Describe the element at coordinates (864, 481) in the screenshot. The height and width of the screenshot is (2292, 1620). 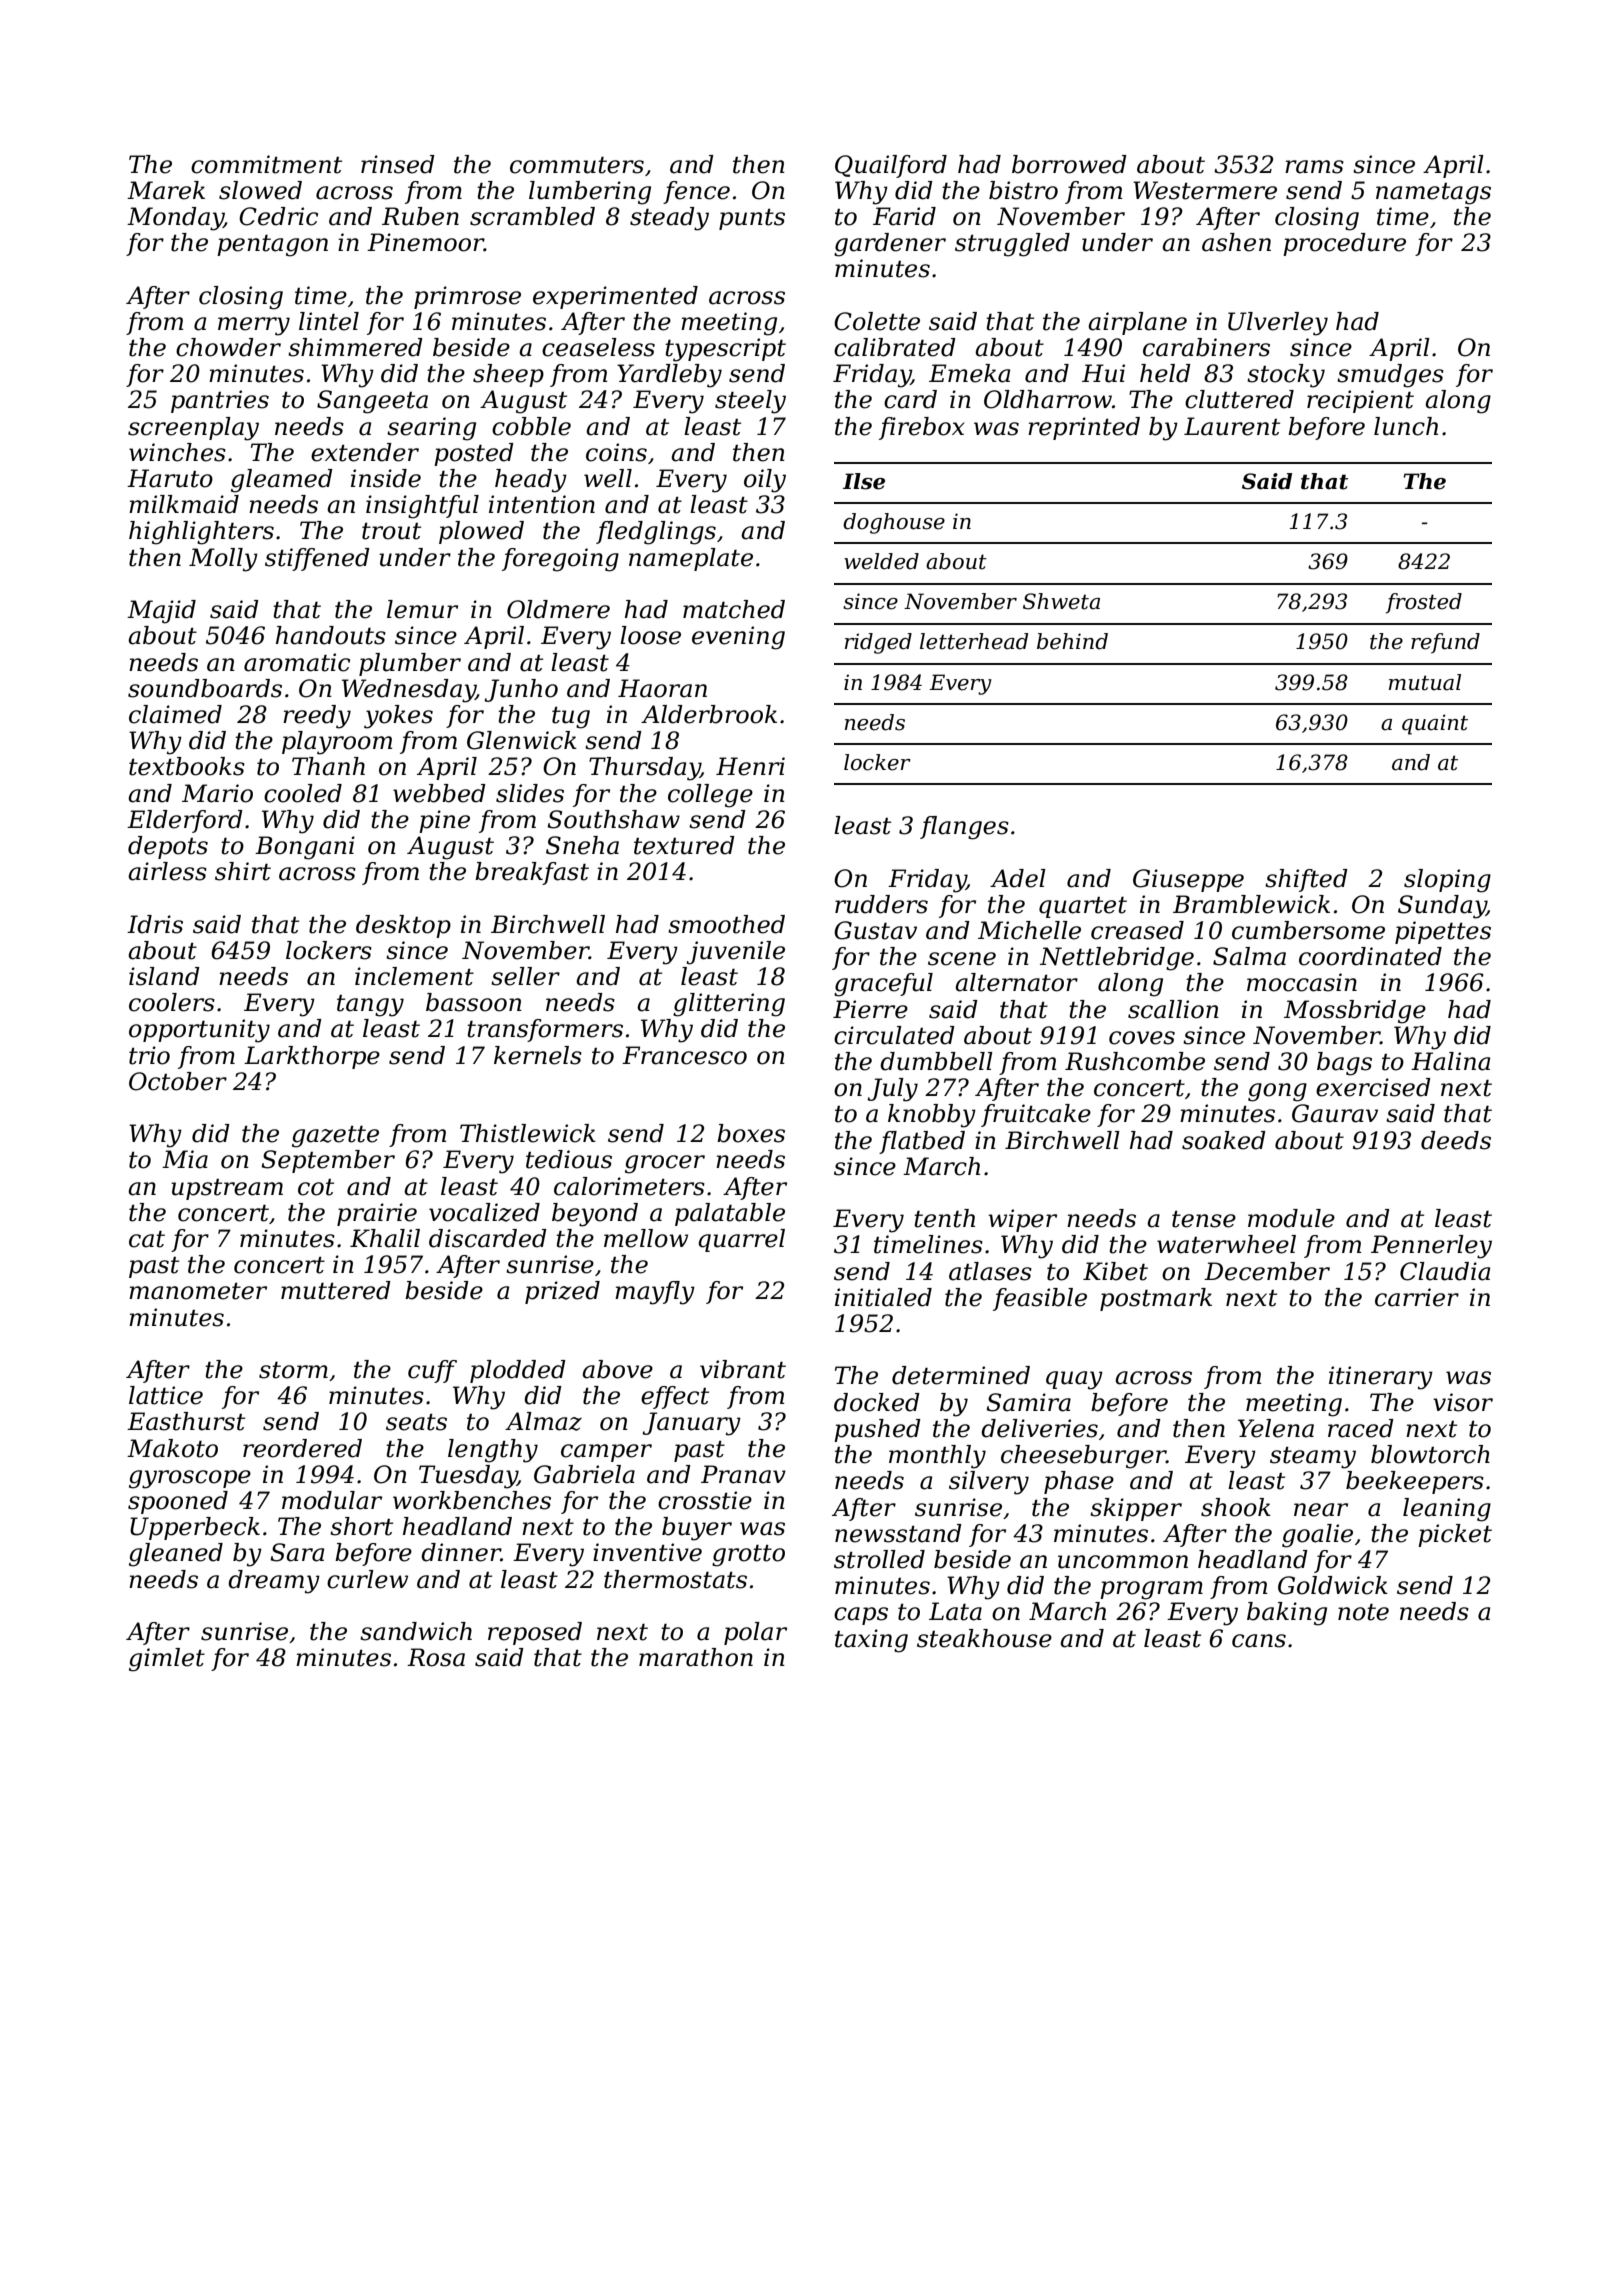
I see `Ilse` at that location.
